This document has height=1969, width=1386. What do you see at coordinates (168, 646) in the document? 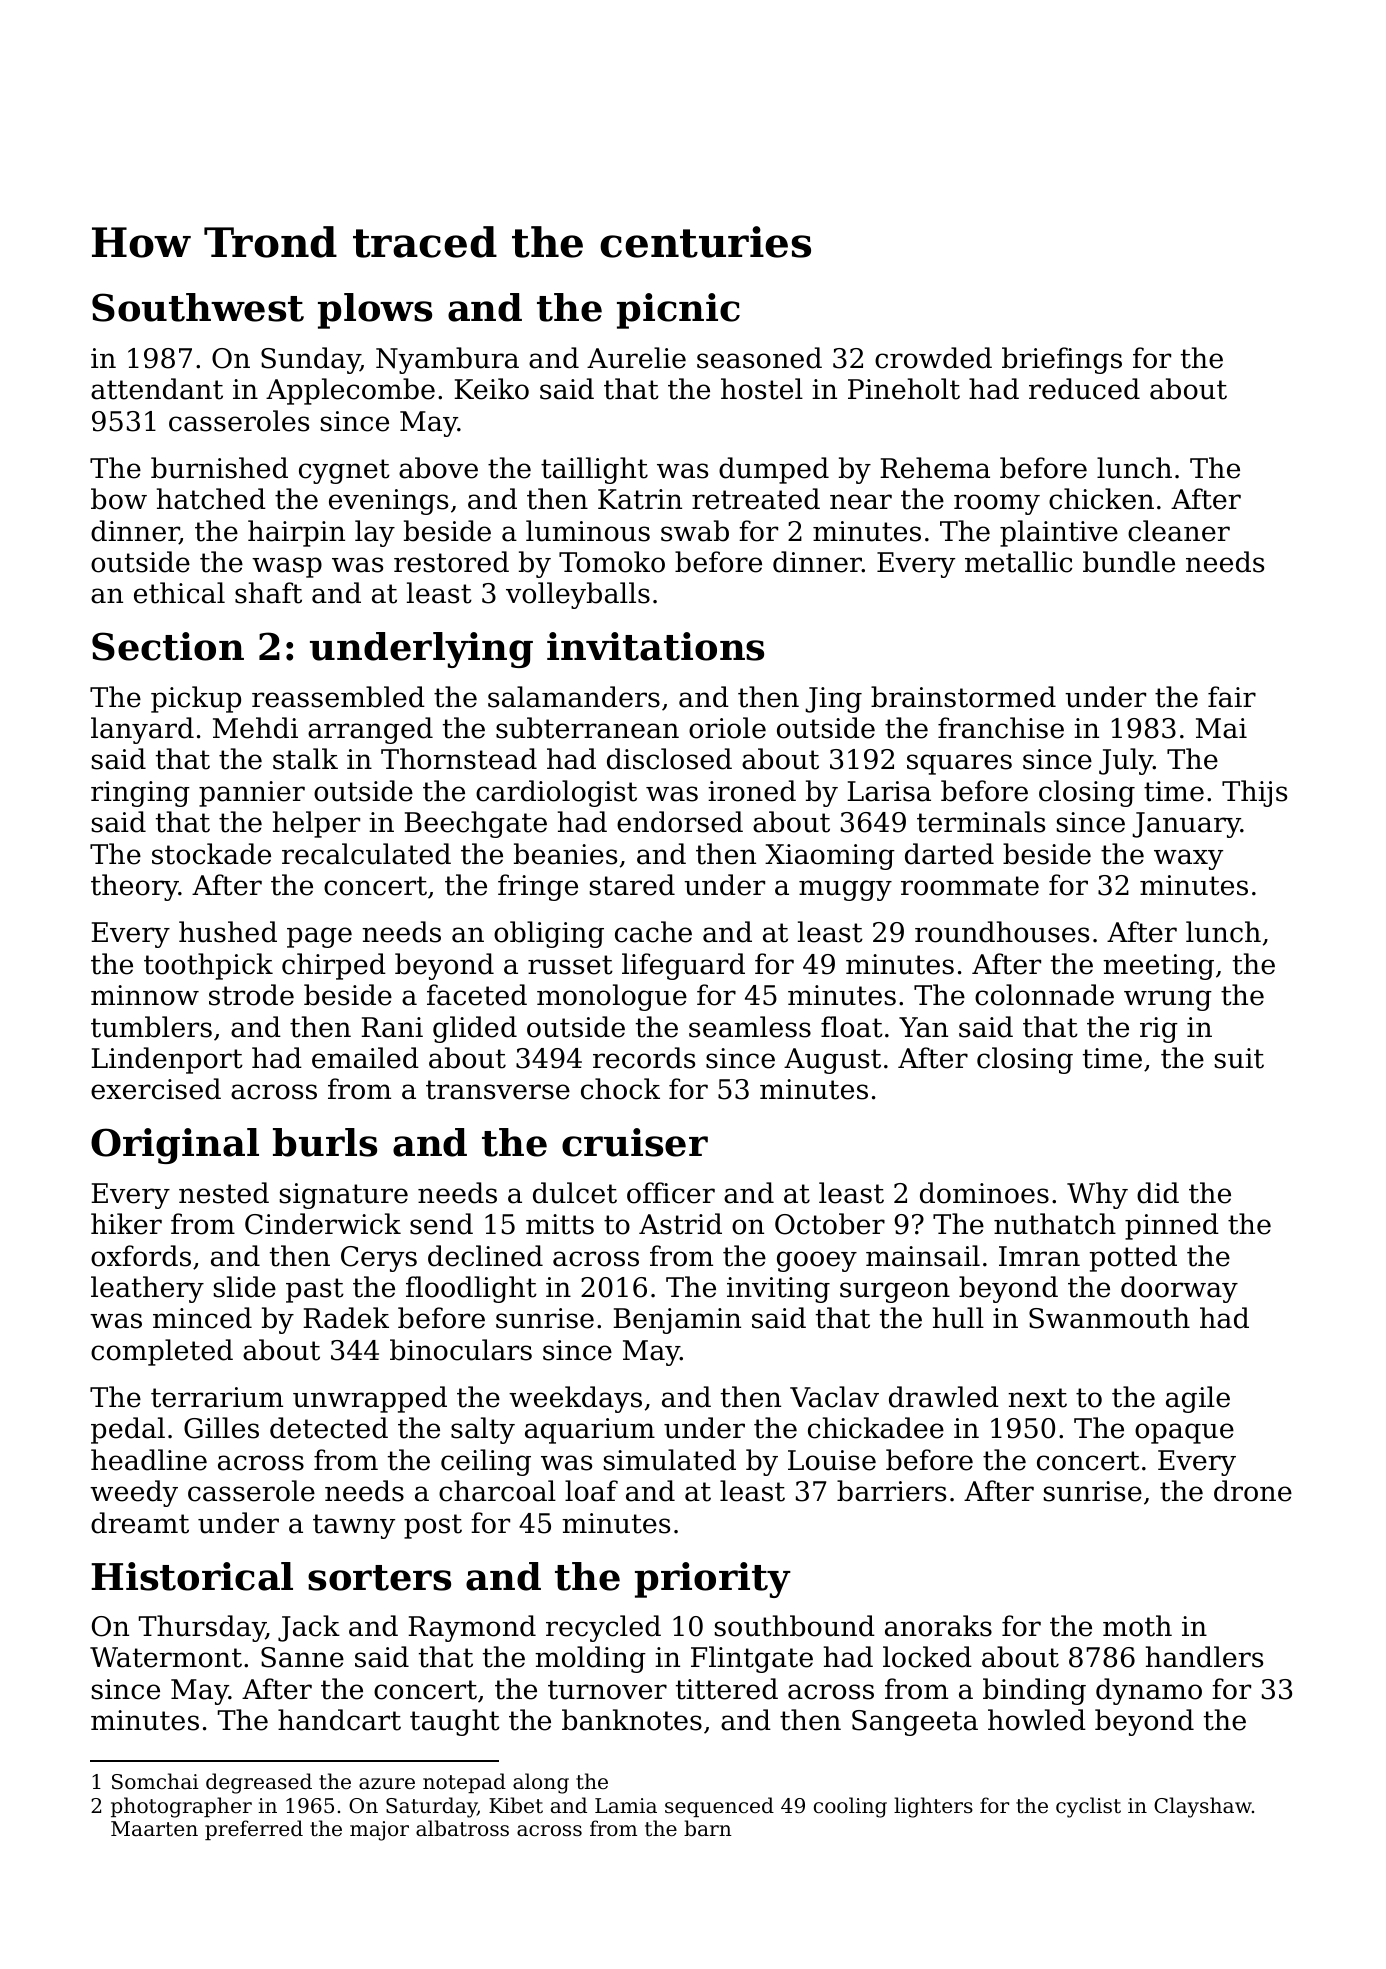
I see `Section` at bounding box center [168, 646].
